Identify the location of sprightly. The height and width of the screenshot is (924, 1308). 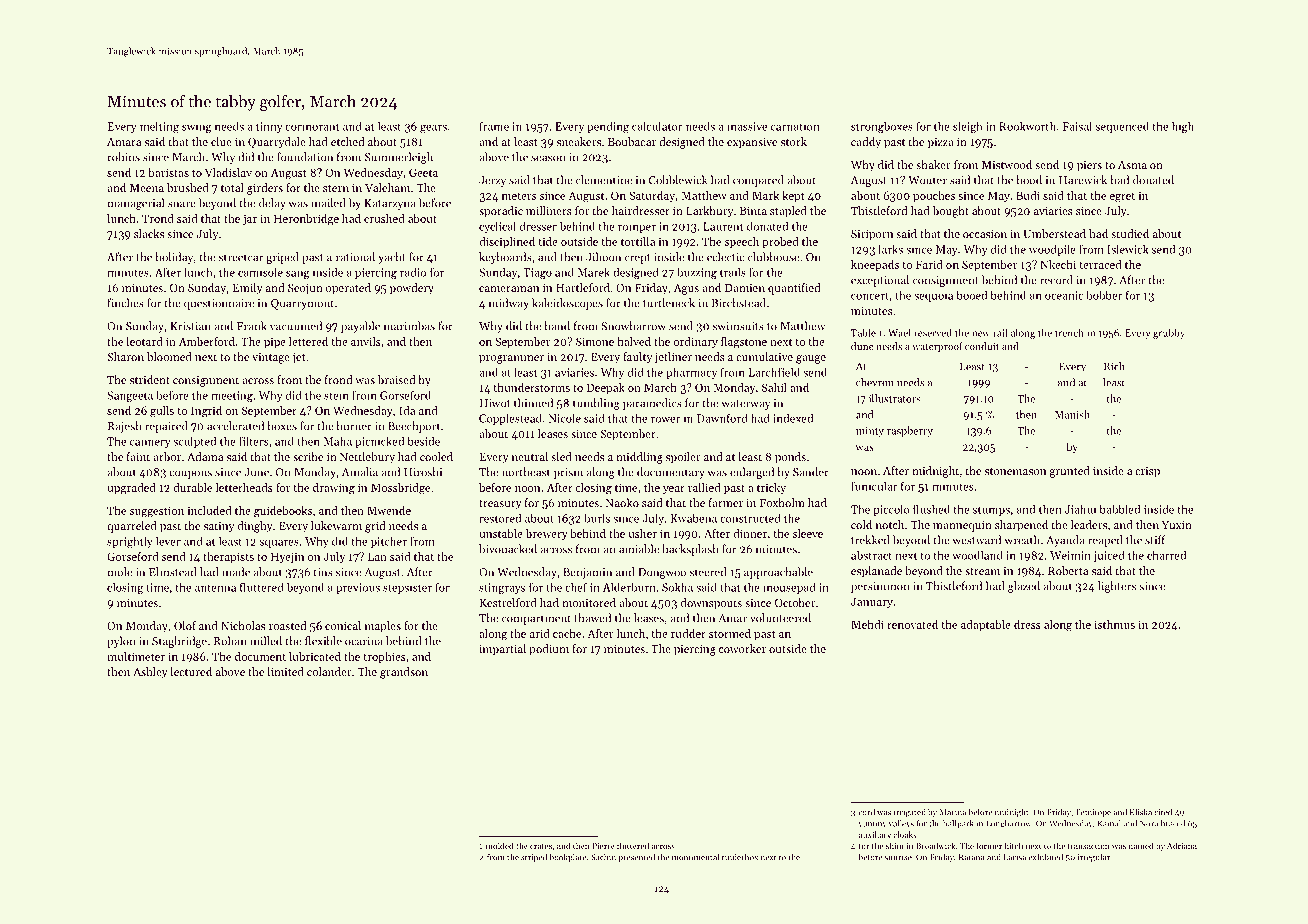
(130, 542).
